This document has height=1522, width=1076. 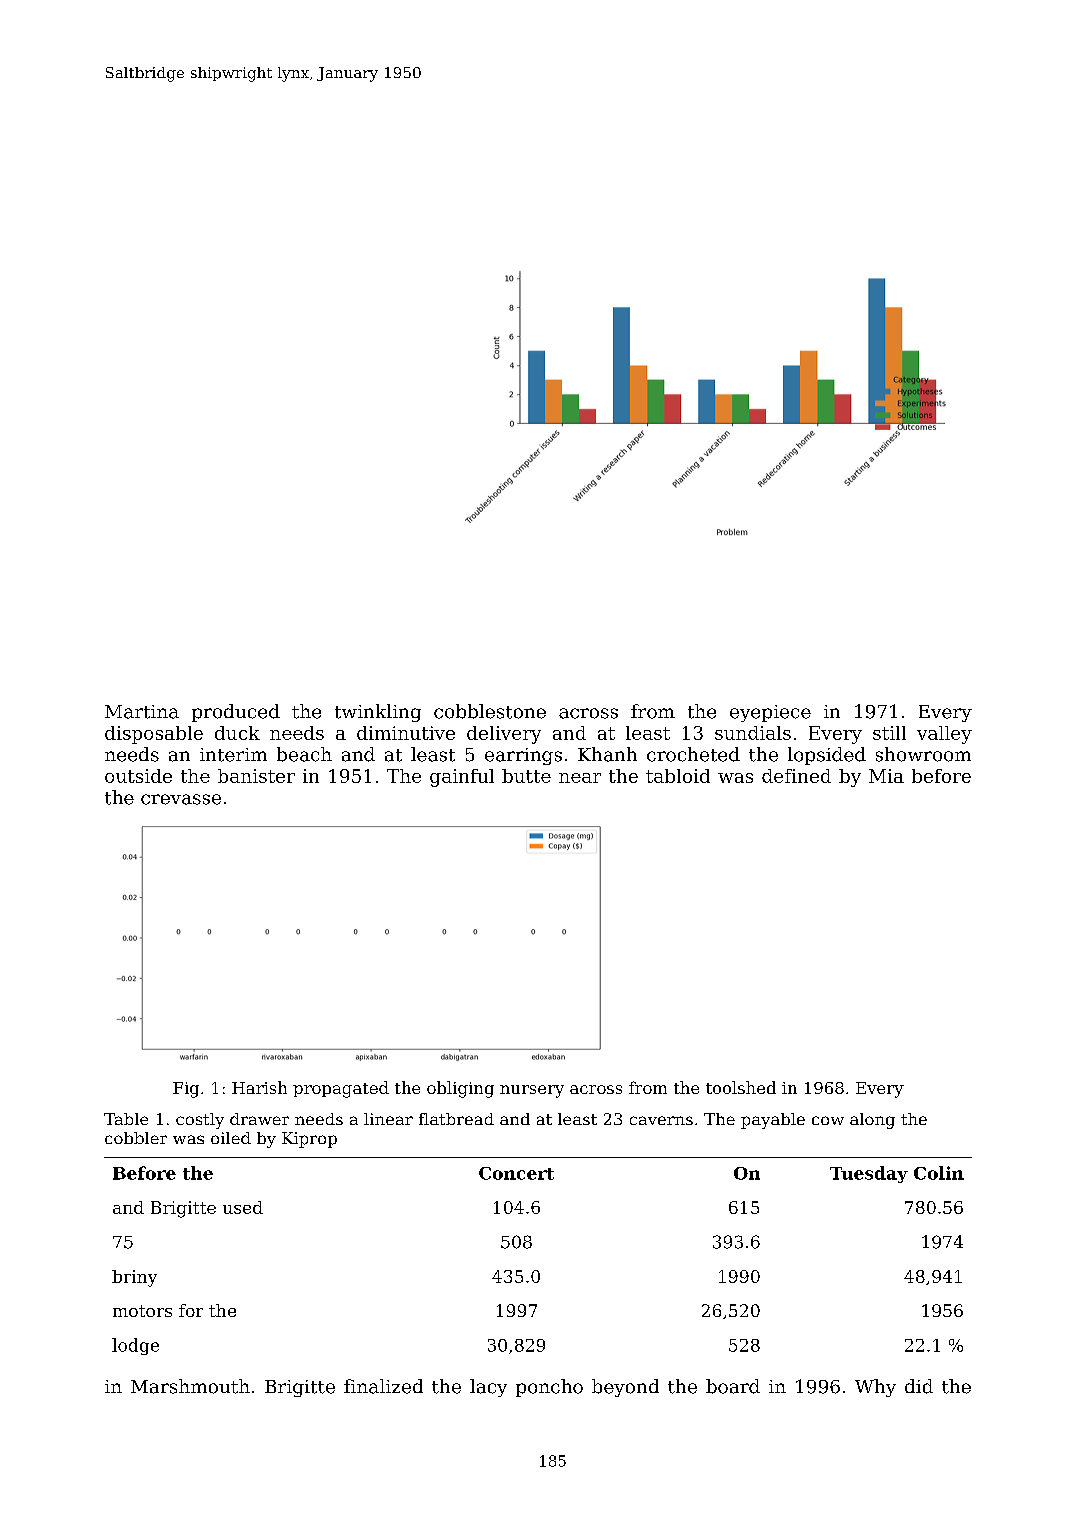 What do you see at coordinates (889, 733) in the document?
I see `still` at bounding box center [889, 733].
